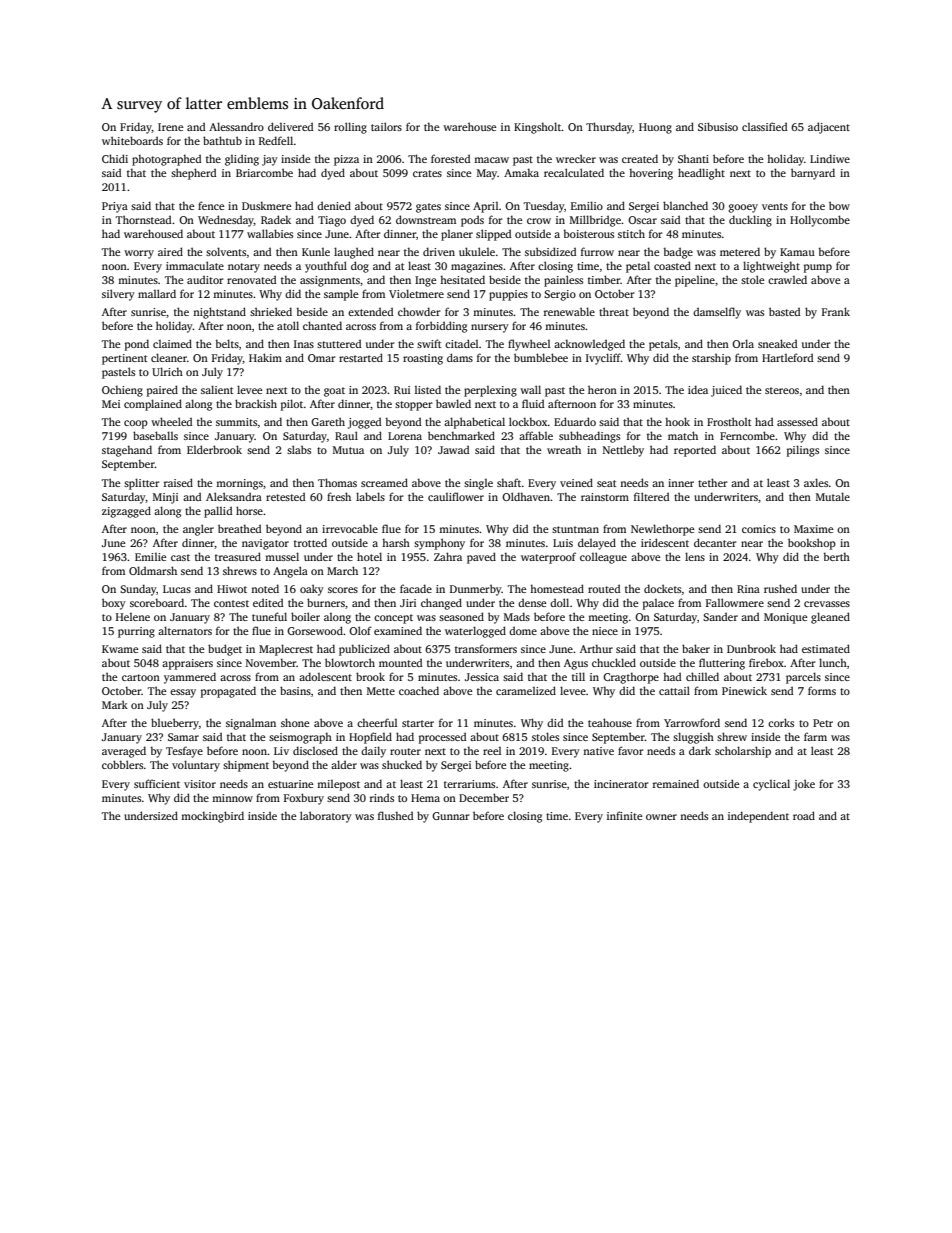 This screenshot has height=1233, width=952. What do you see at coordinates (550, 251) in the screenshot?
I see `subsidized` at bounding box center [550, 251].
